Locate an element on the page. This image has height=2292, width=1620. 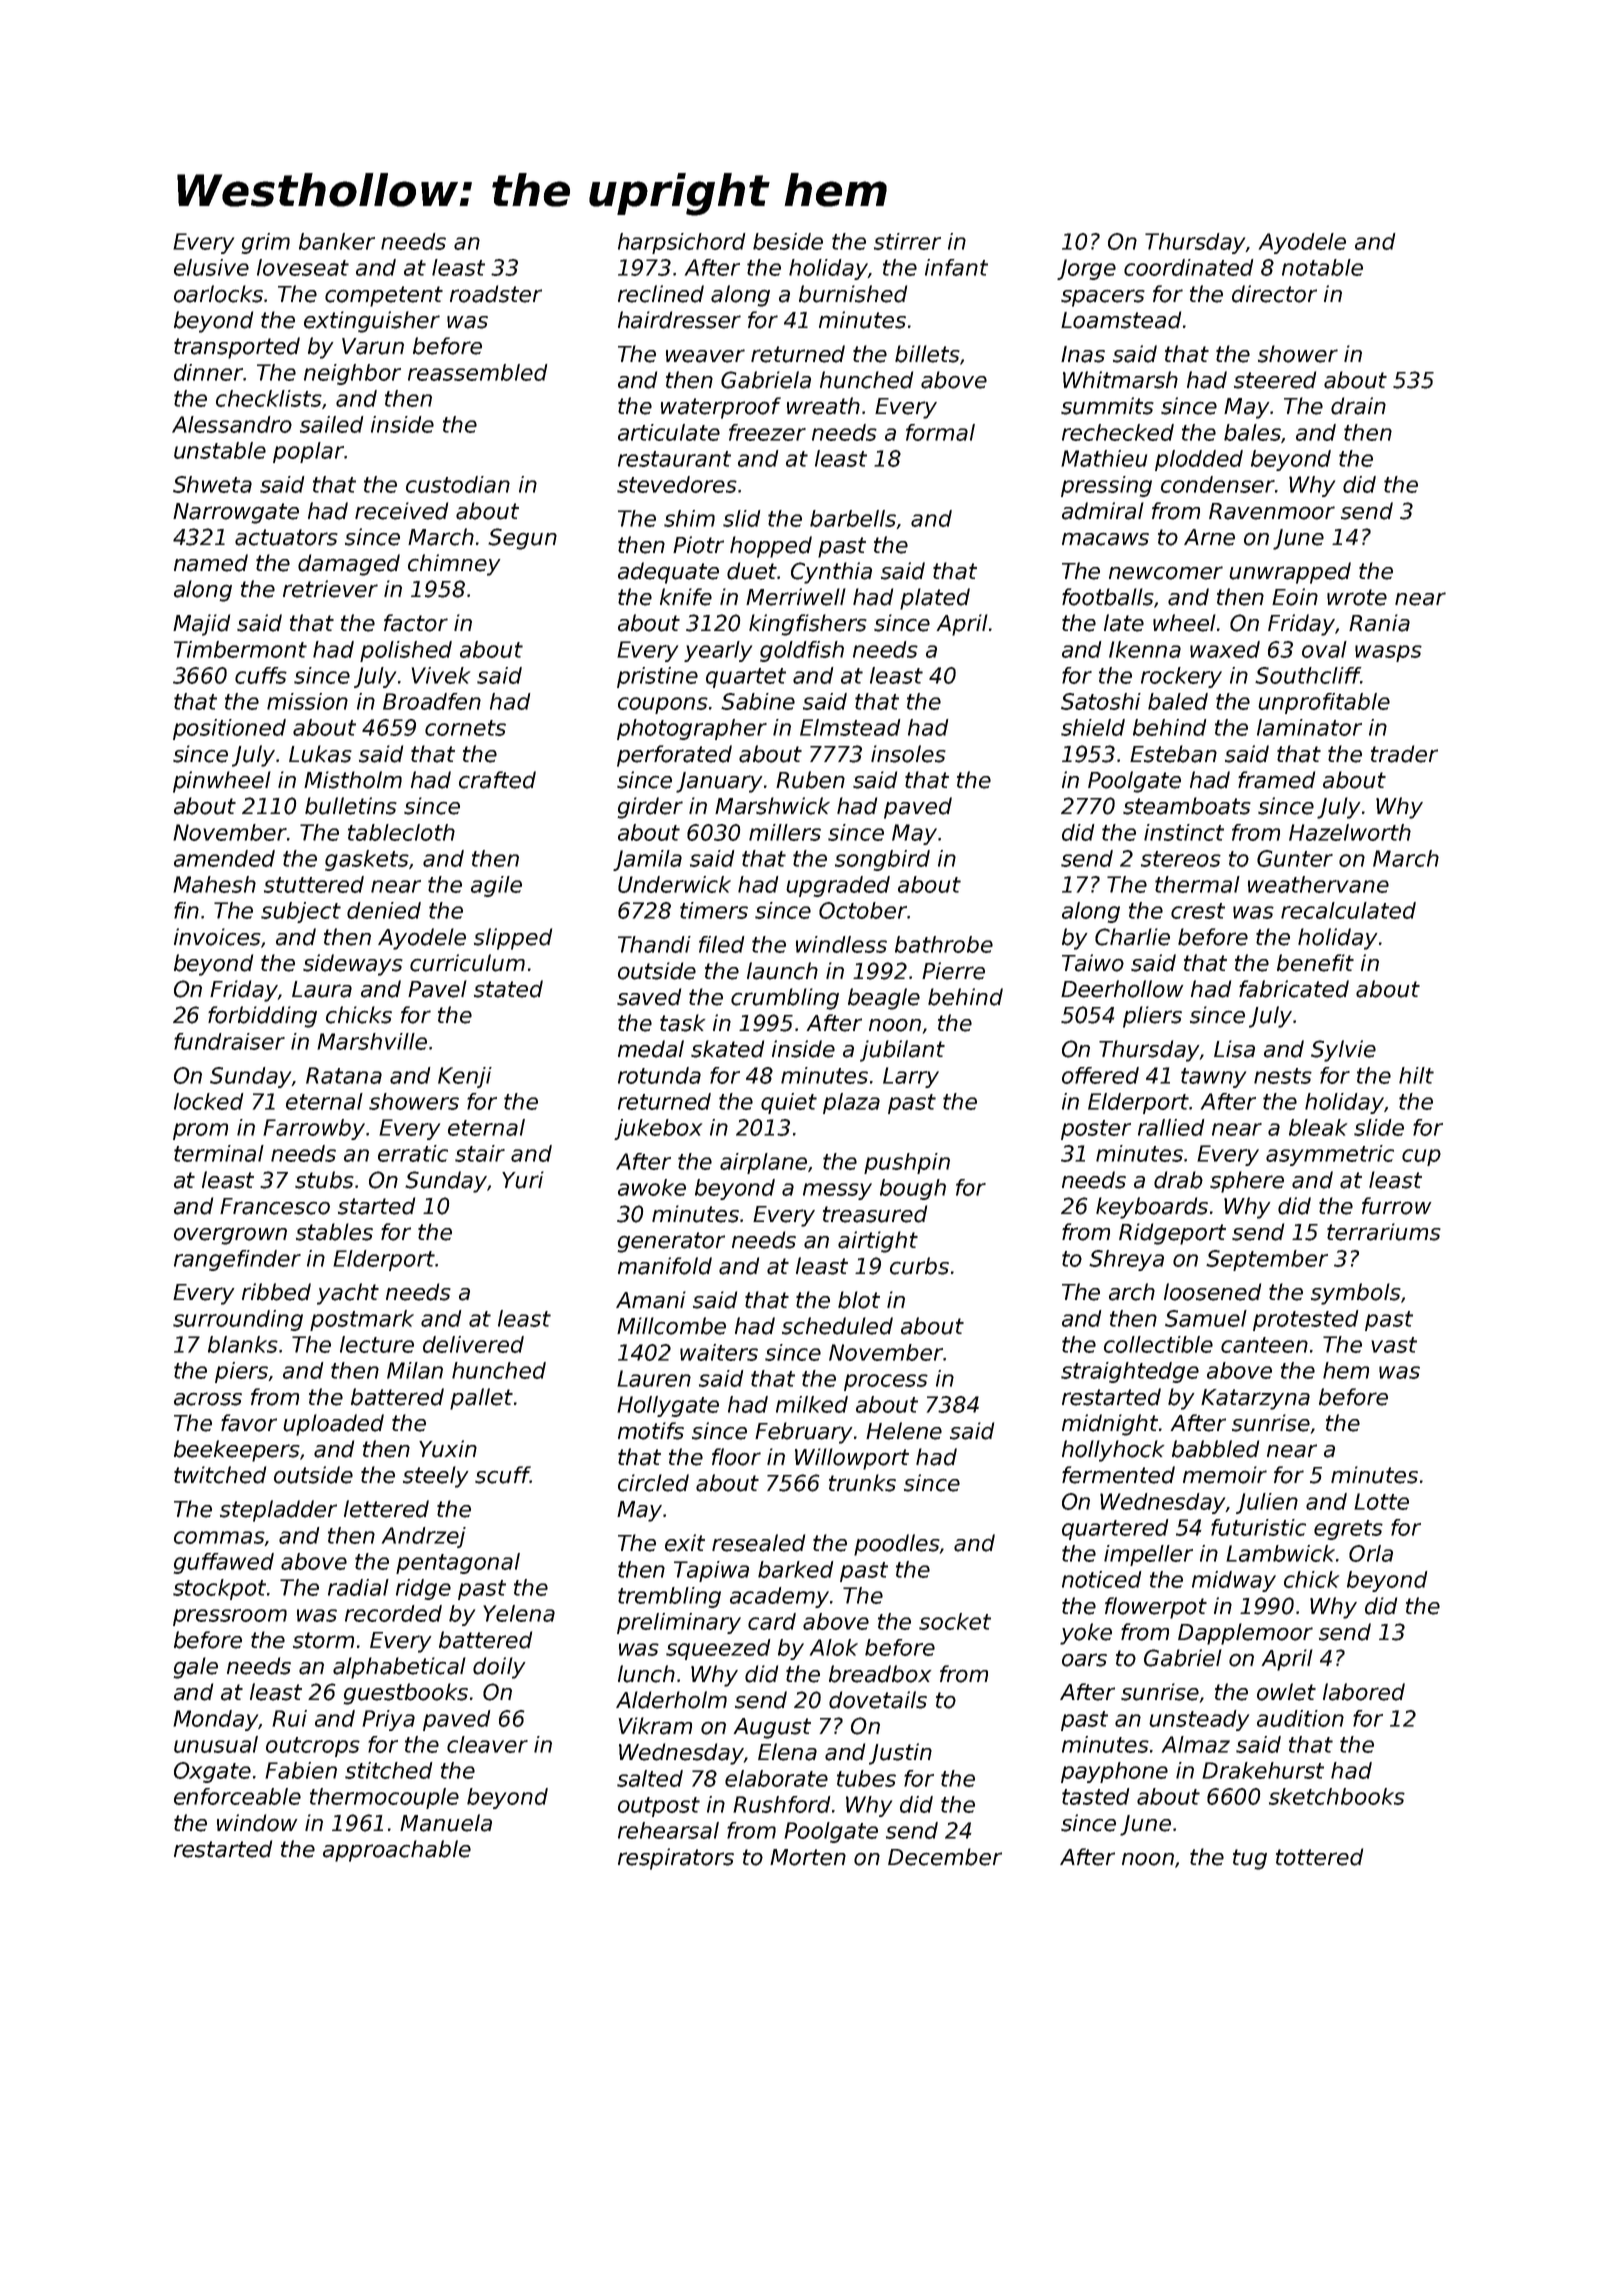
grim is located at coordinates (266, 243).
